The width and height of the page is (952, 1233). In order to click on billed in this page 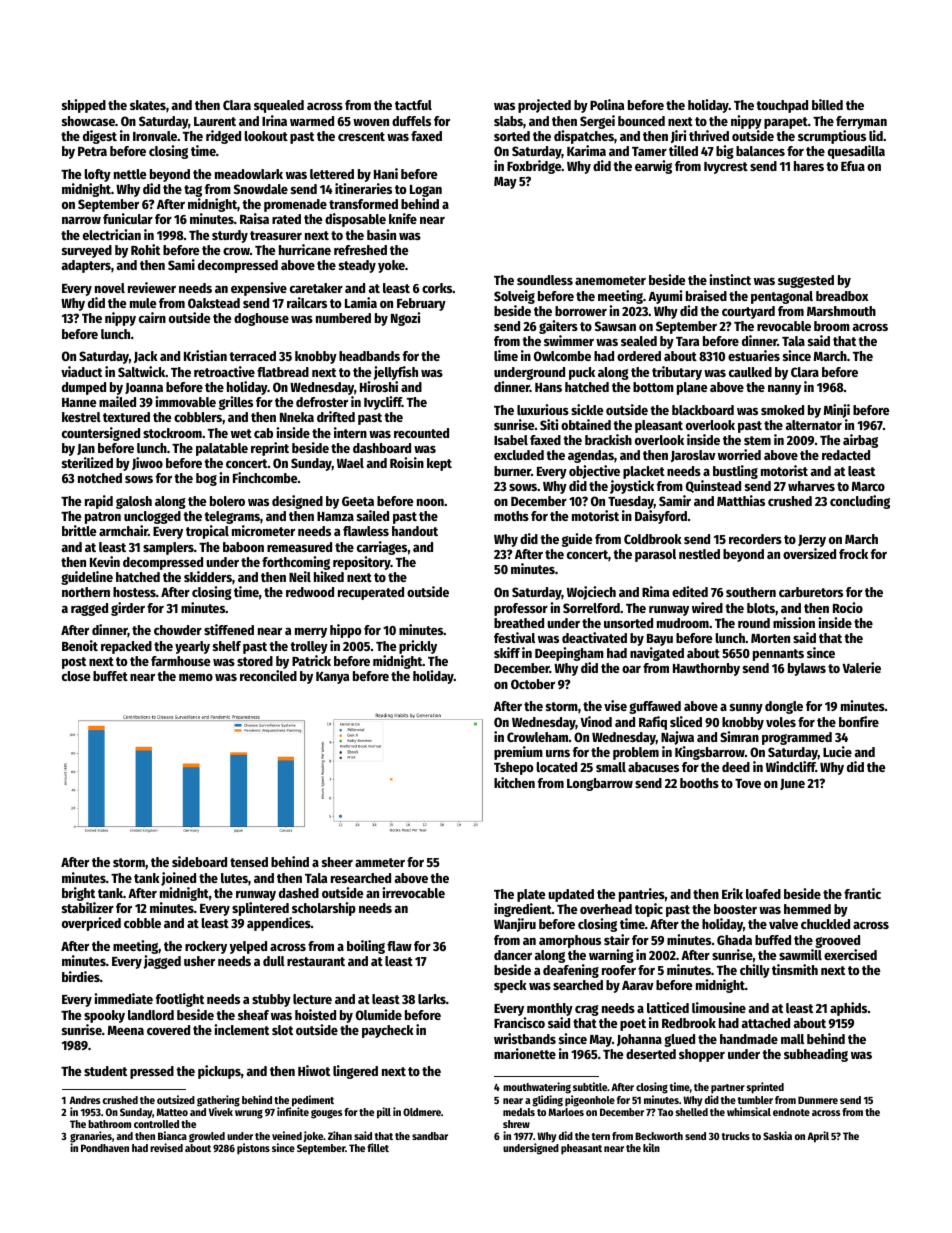, I will do `click(827, 104)`.
